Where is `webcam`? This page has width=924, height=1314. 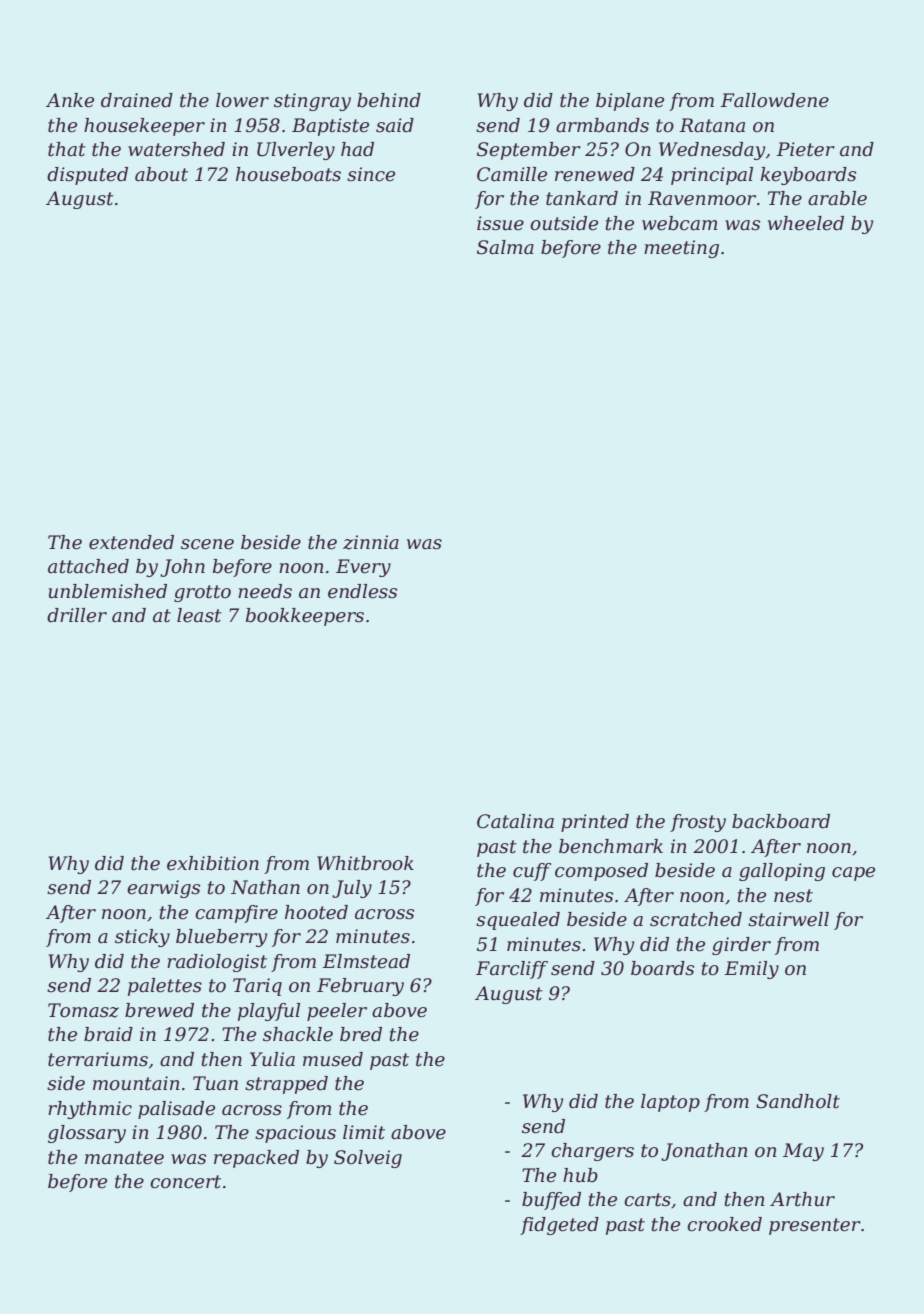
webcam is located at coordinates (680, 223).
